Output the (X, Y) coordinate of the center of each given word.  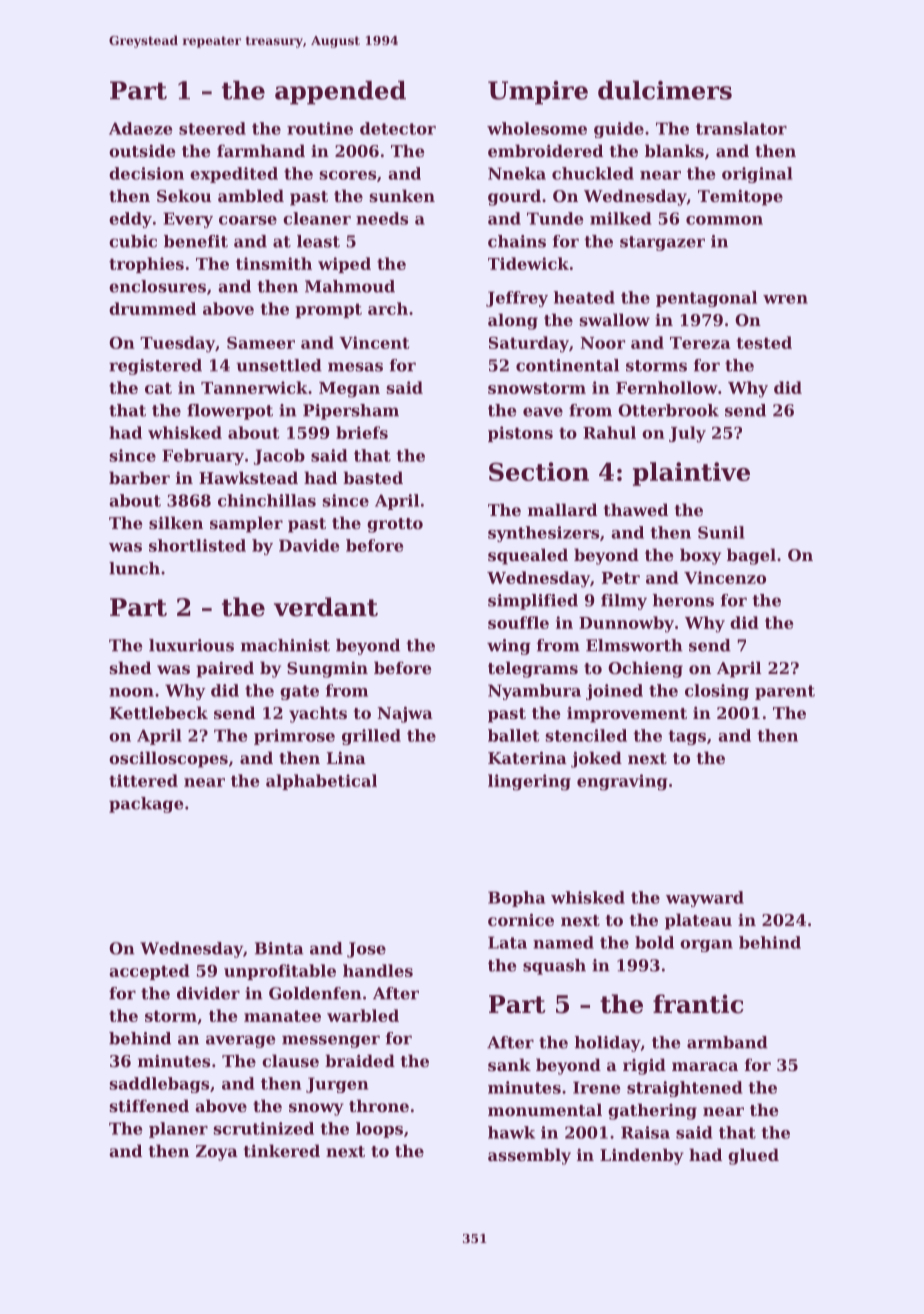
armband (727, 1042)
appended (340, 93)
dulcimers (665, 90)
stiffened (149, 1105)
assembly (529, 1156)
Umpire (538, 93)
